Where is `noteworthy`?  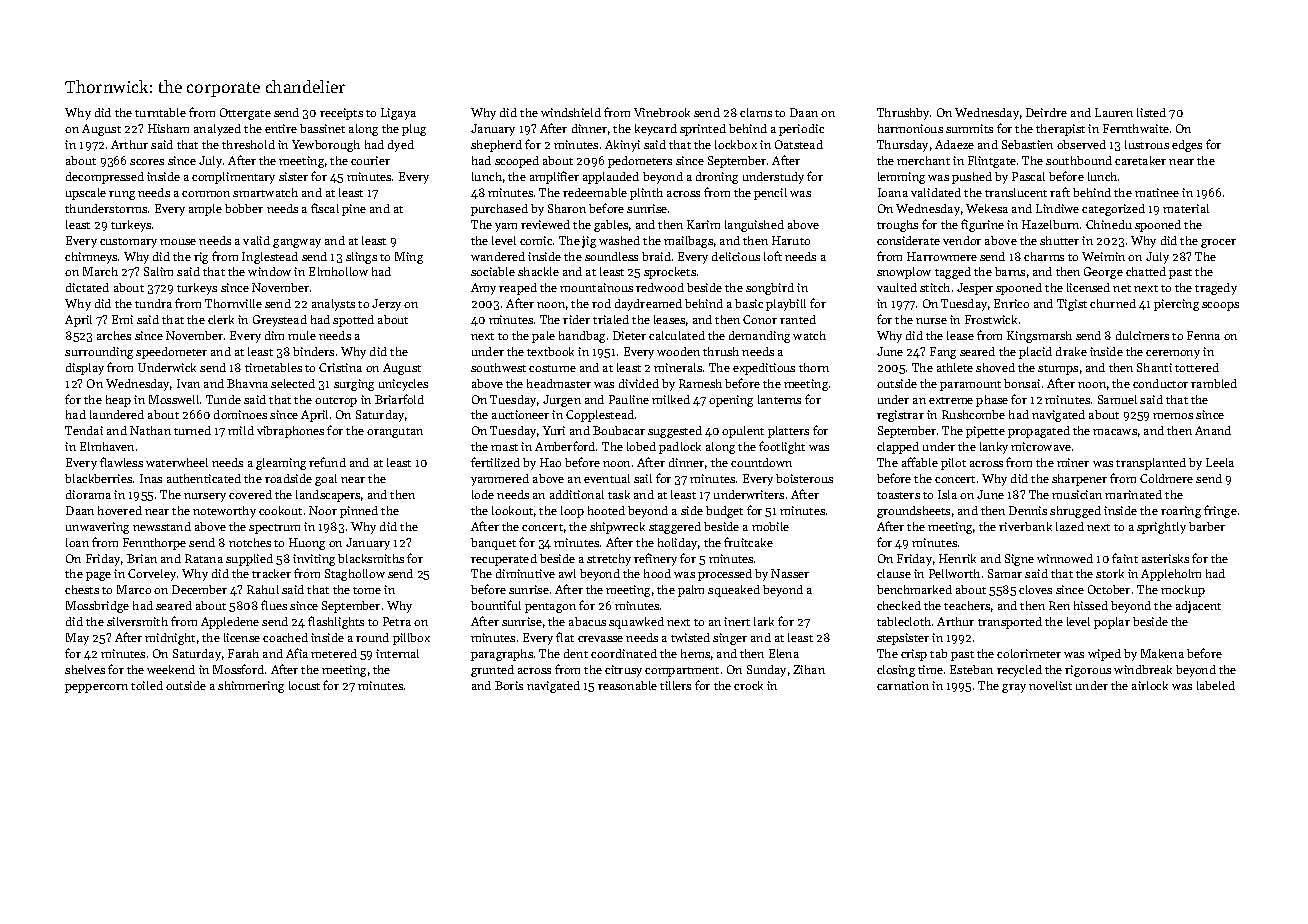
noteworthy is located at coordinates (224, 512).
